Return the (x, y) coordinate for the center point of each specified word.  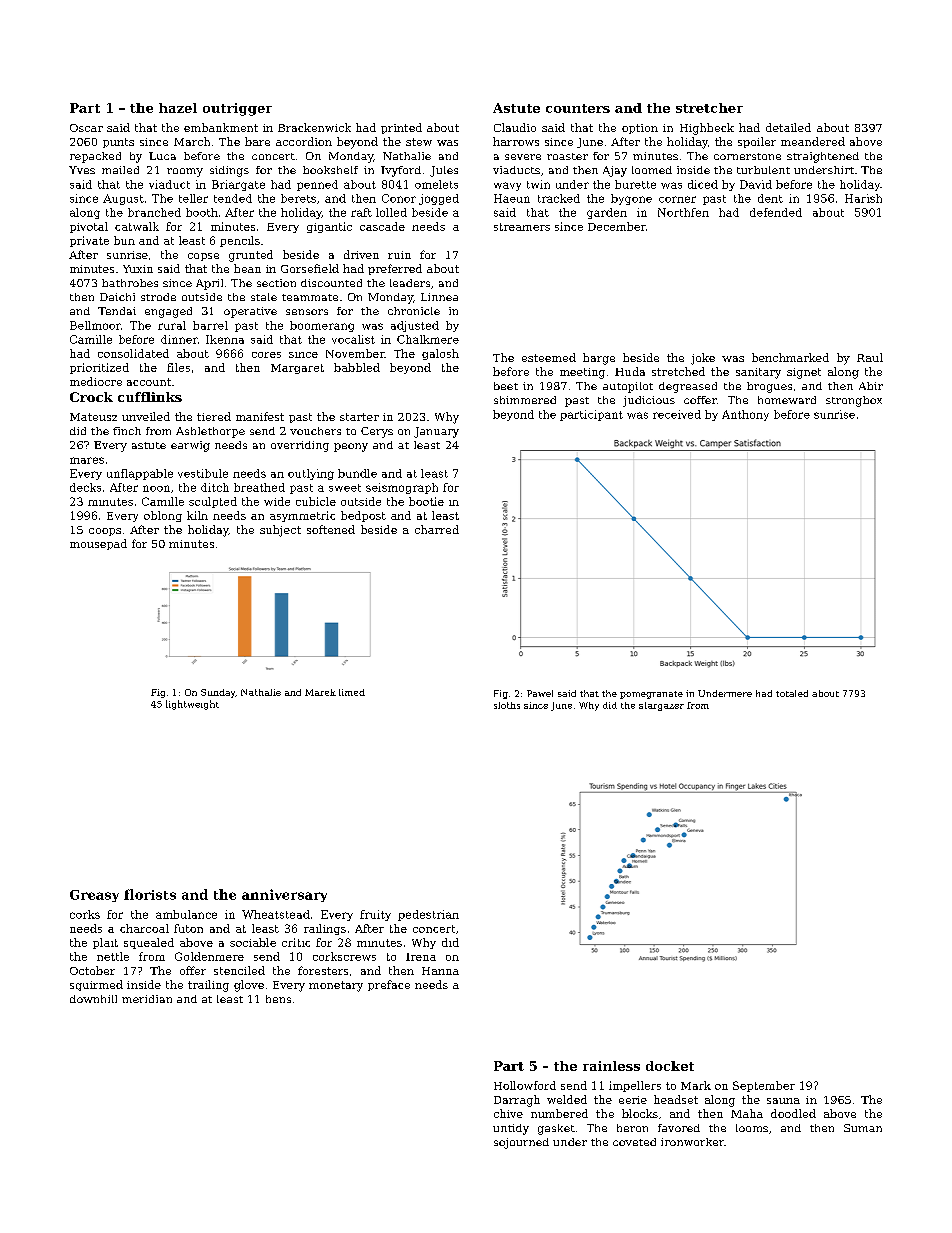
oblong (163, 516)
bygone (631, 199)
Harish (863, 198)
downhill (93, 999)
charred (437, 529)
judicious (649, 401)
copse (203, 257)
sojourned (521, 1143)
